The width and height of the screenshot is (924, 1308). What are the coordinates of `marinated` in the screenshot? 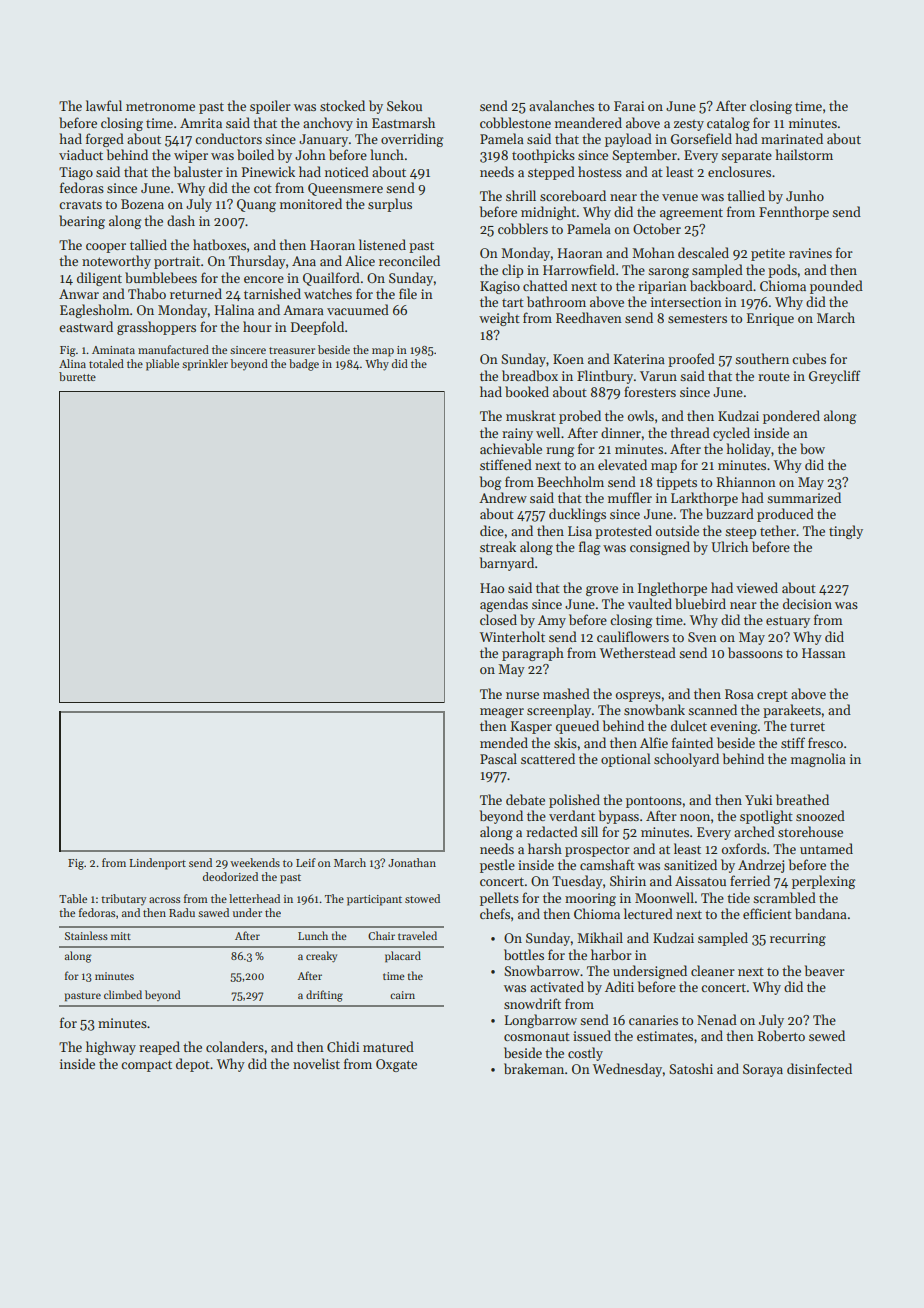 It's located at (792, 138).
